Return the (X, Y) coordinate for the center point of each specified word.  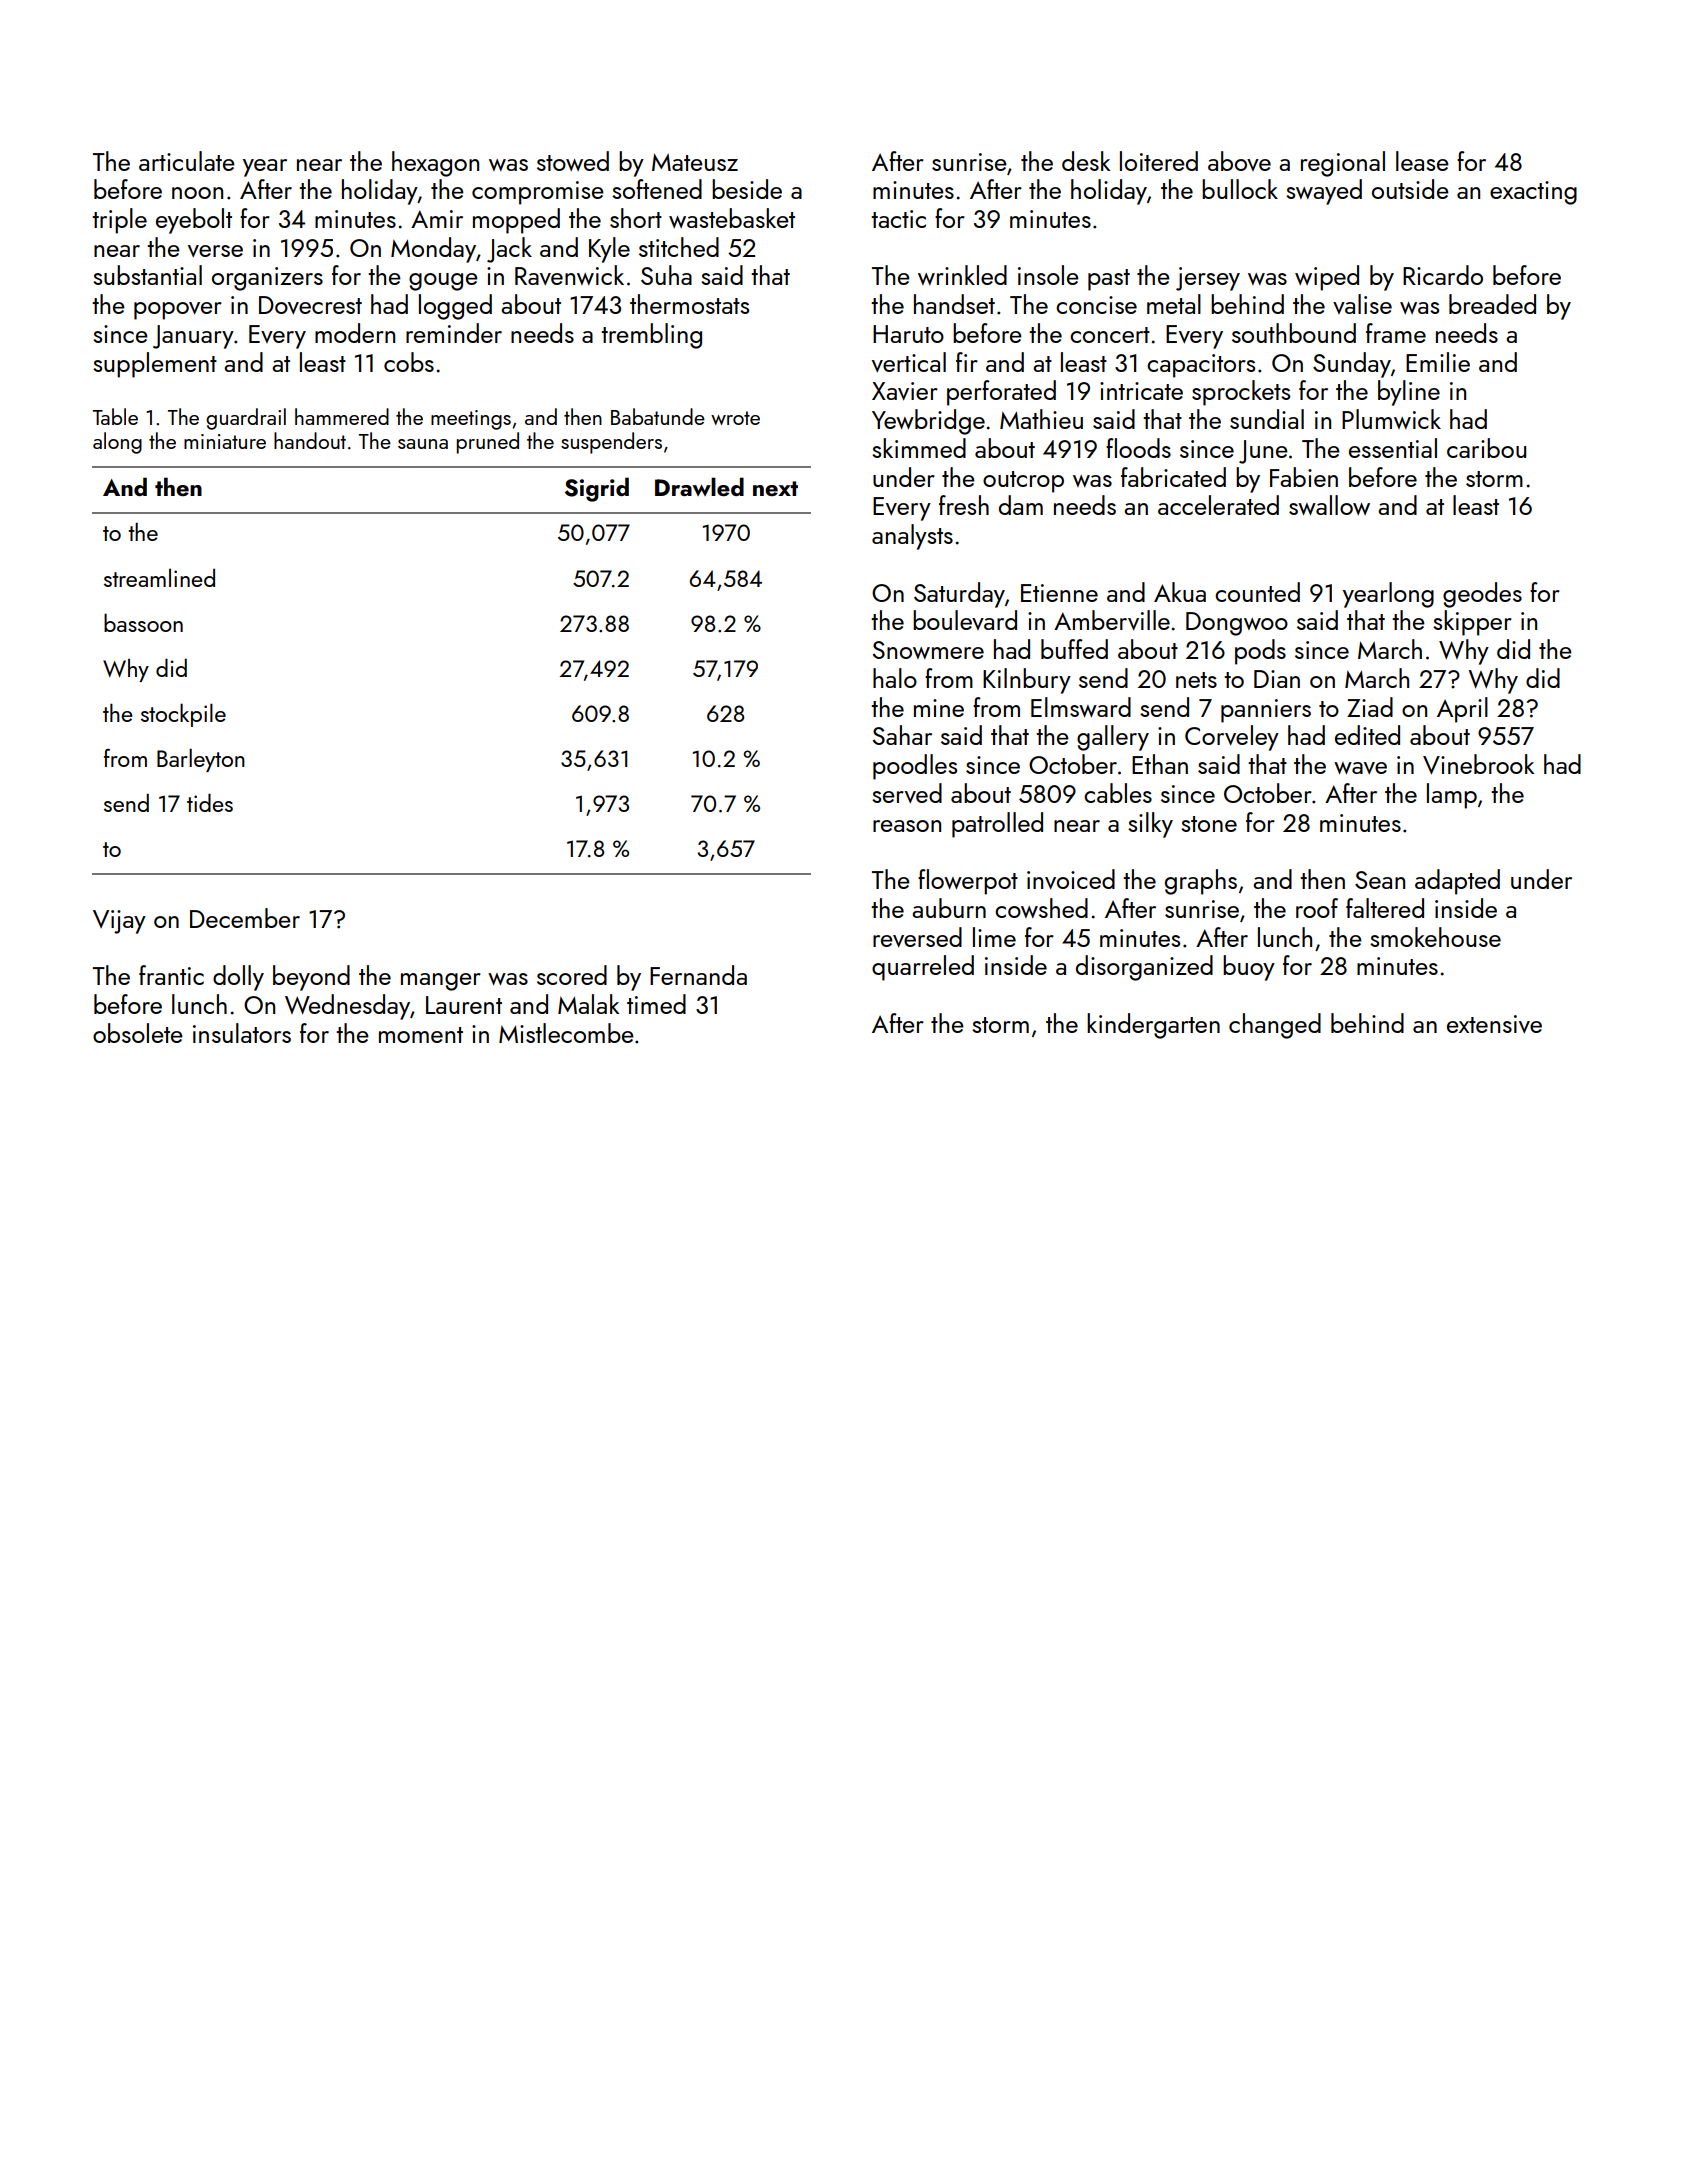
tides (210, 803)
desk (1086, 161)
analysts (912, 537)
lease (1422, 161)
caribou (1486, 448)
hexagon (435, 164)
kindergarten (1153, 1026)
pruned (487, 443)
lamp (1452, 796)
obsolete (138, 1033)
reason (907, 826)
